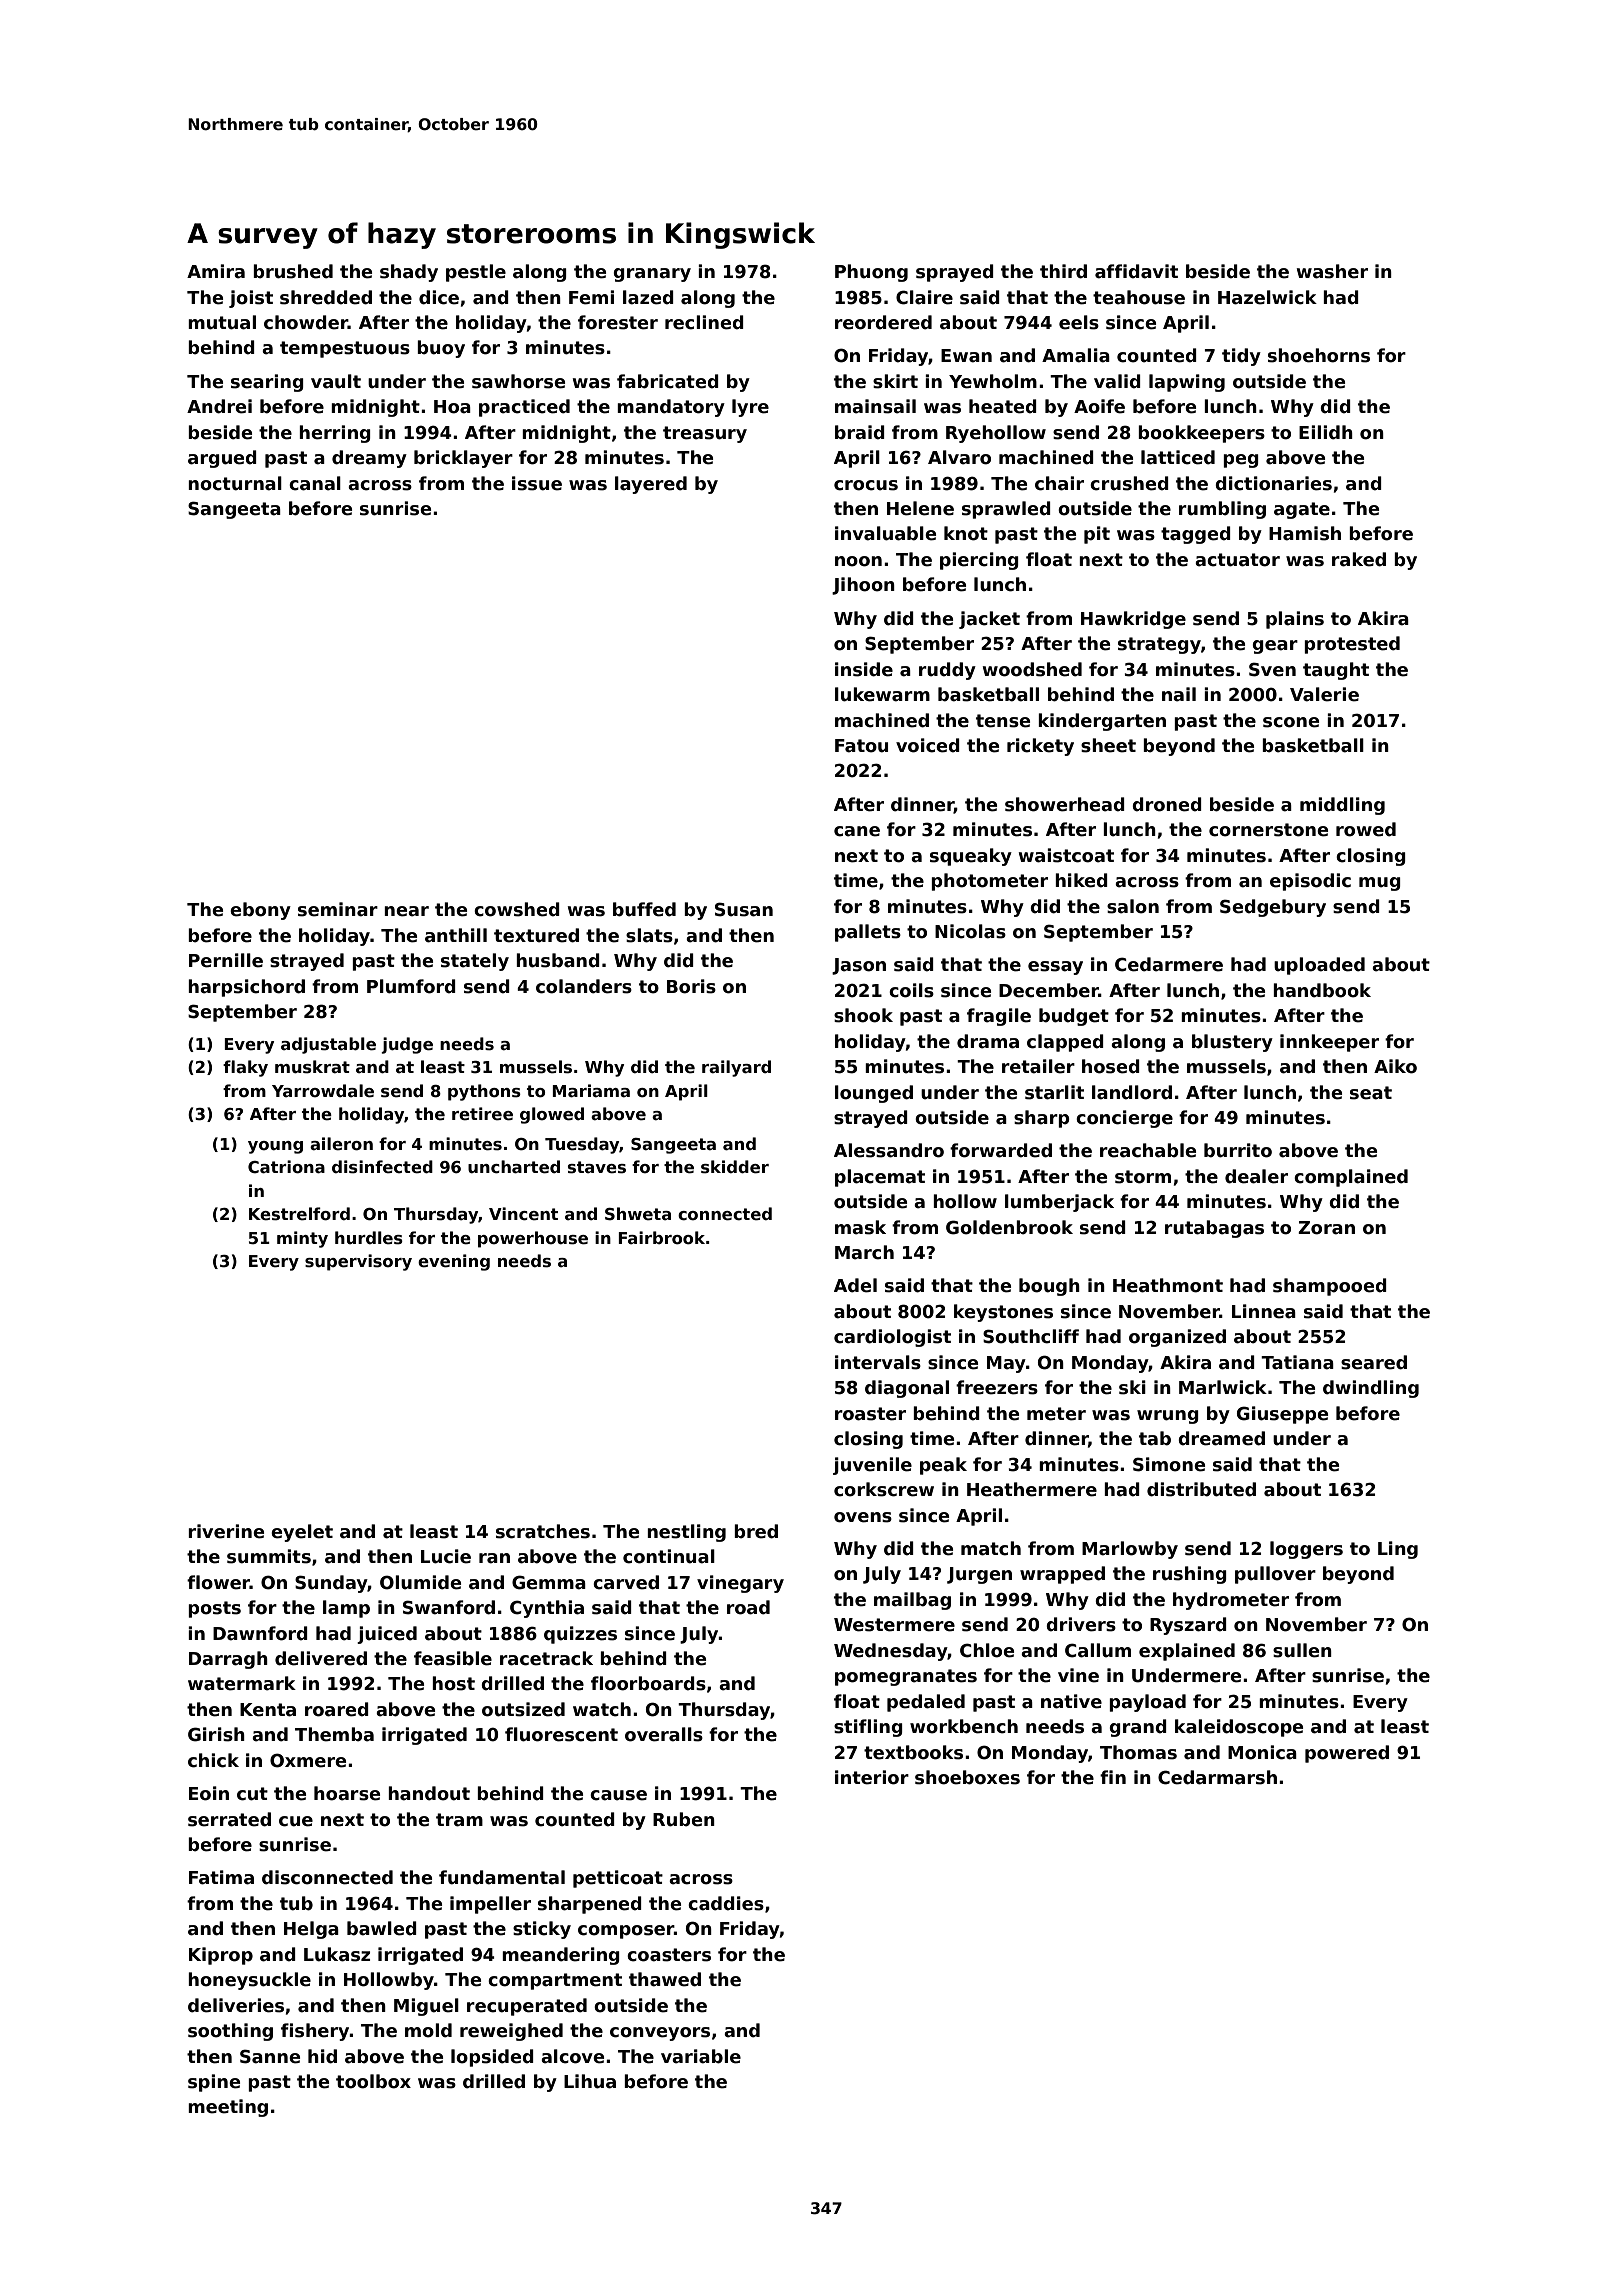 The width and height of the screenshot is (1620, 2292). I want to click on bough, so click(1049, 1287).
